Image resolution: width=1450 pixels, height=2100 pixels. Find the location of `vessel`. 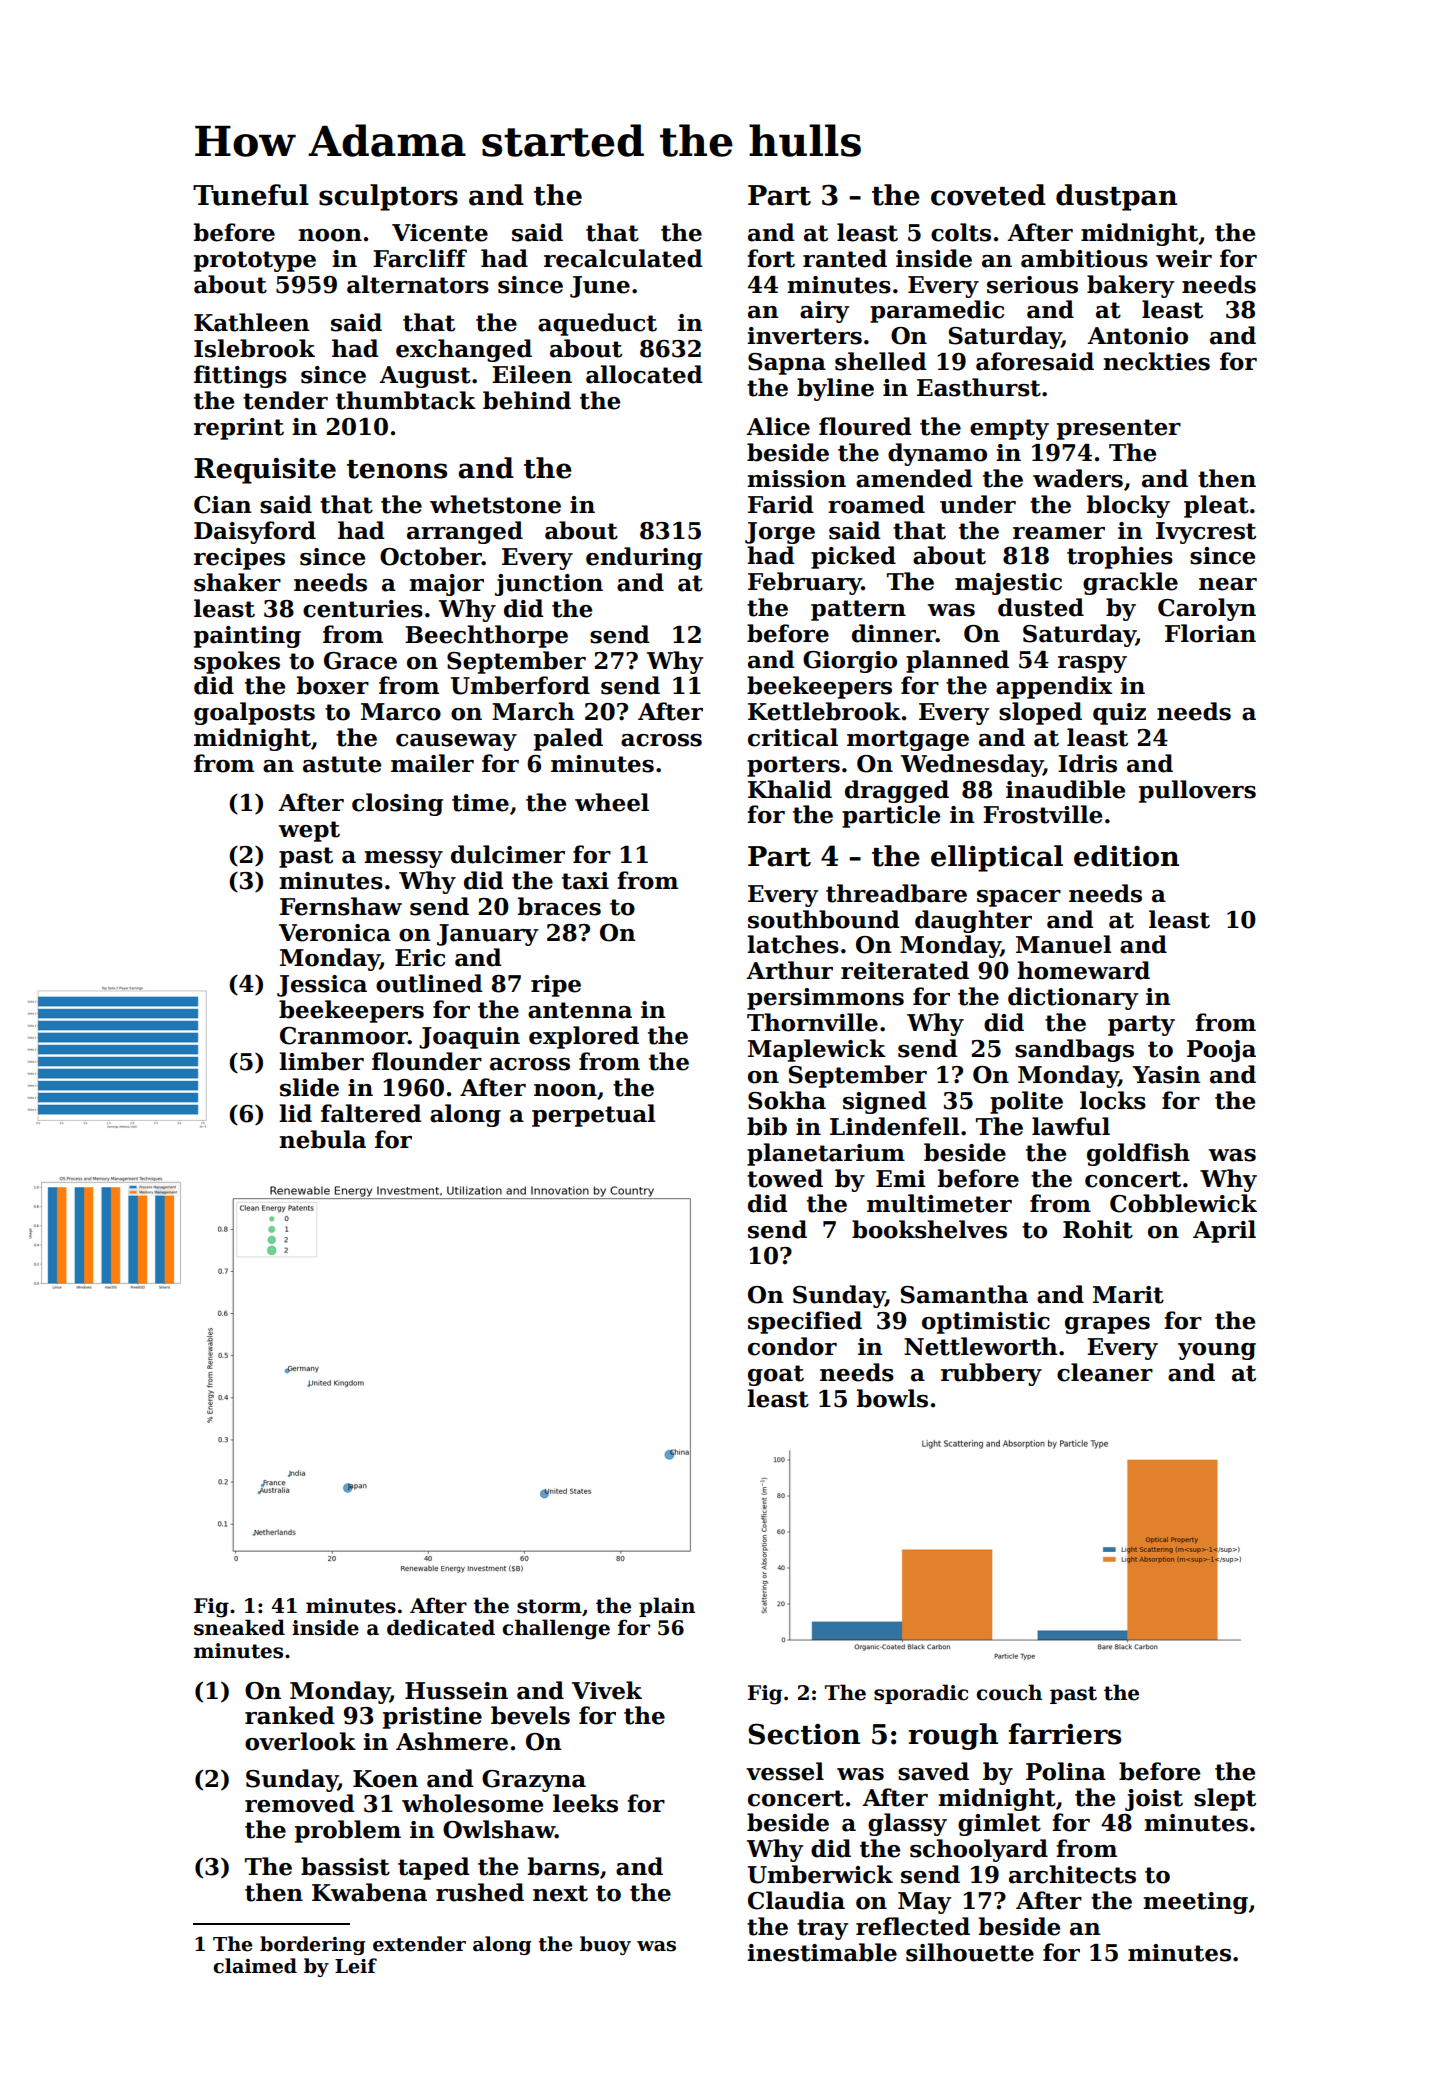

vessel is located at coordinates (785, 1771).
